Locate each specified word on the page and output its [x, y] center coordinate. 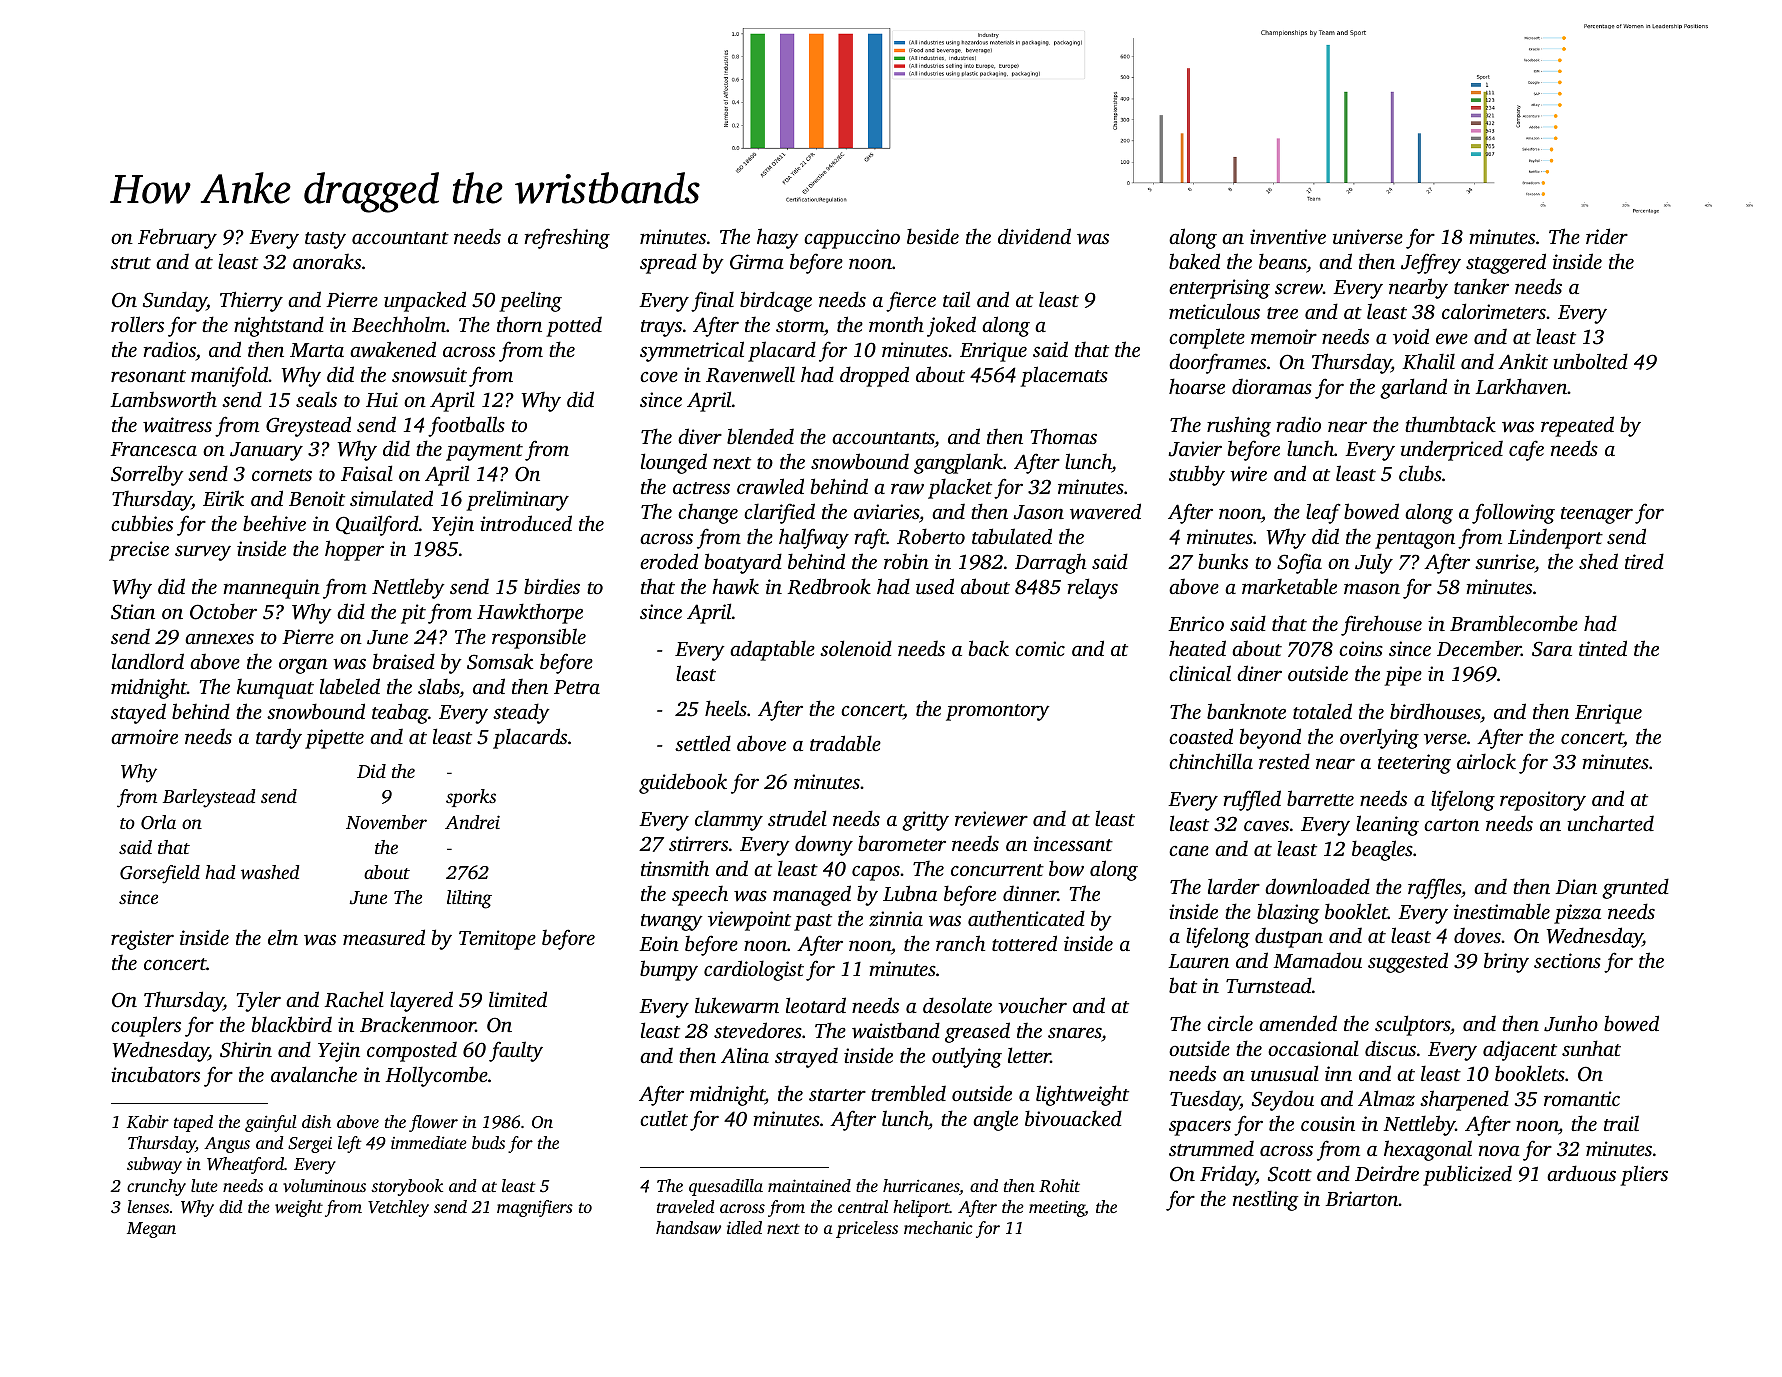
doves [1477, 935]
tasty [325, 240]
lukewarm [737, 1005]
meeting [1057, 1209]
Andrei [472, 822]
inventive [1288, 236]
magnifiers [535, 1208]
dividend [1034, 236]
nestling [1266, 1200]
